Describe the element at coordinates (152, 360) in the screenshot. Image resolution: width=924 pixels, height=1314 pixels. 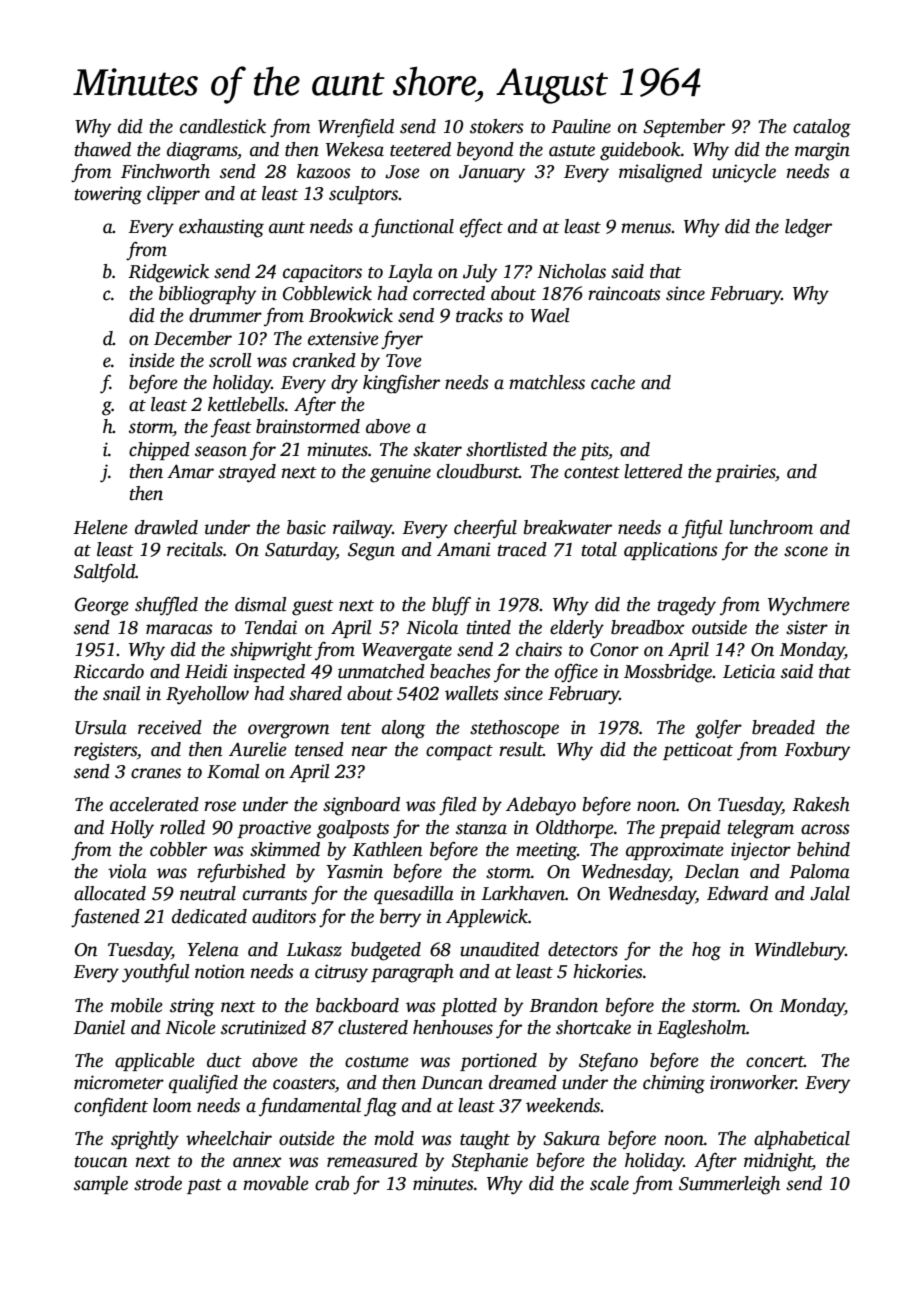
I see `inside` at that location.
